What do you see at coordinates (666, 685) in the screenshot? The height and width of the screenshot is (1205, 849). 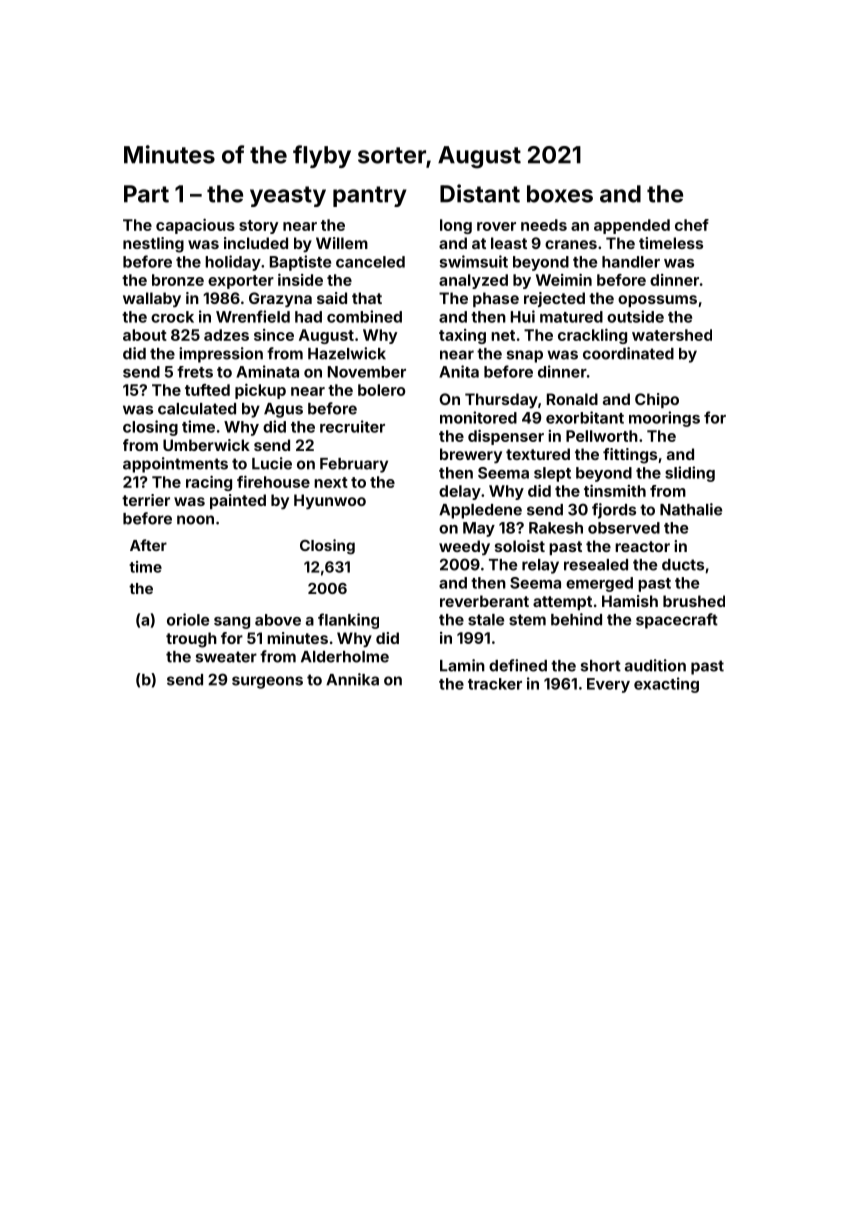 I see `exacting` at bounding box center [666, 685].
